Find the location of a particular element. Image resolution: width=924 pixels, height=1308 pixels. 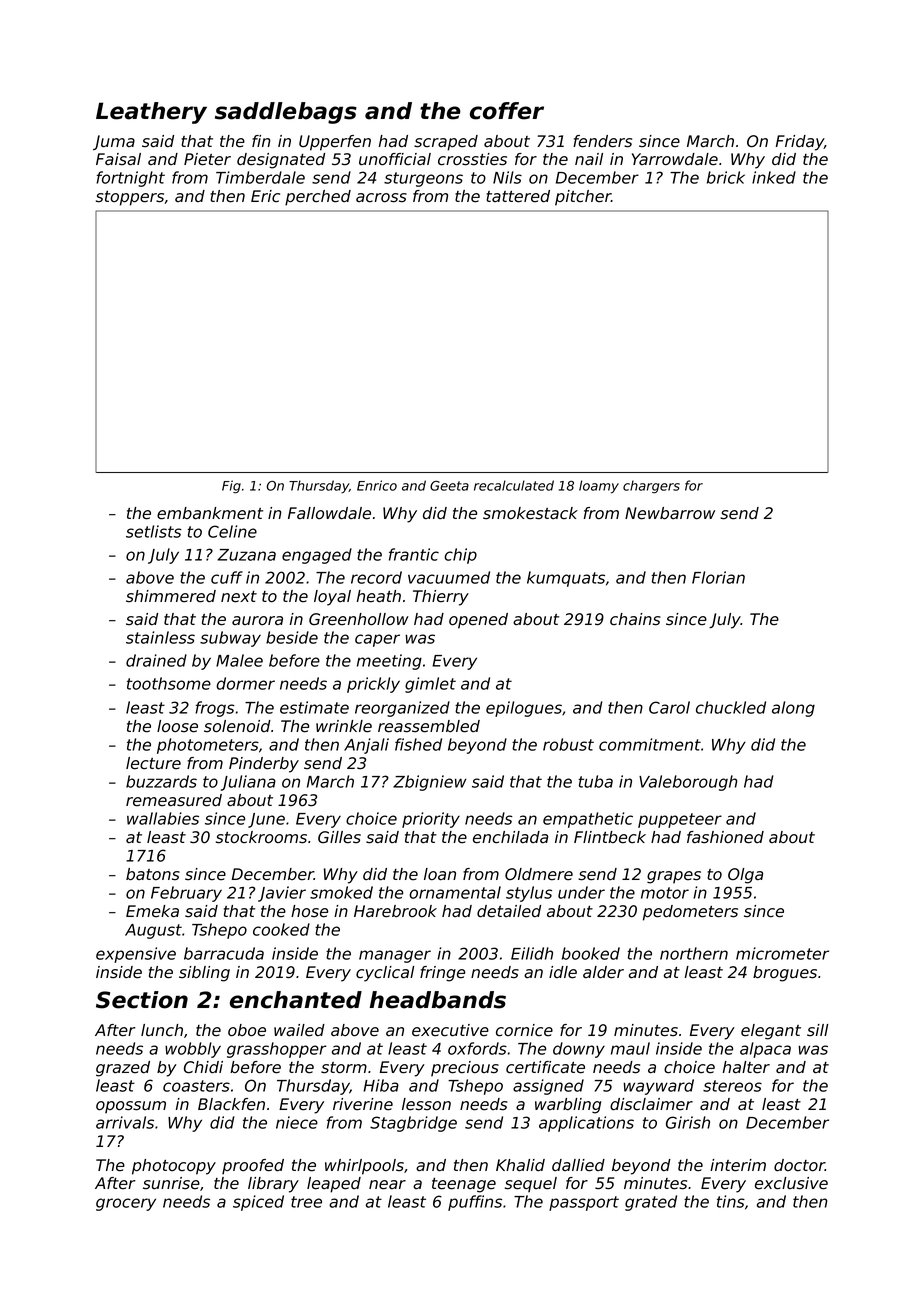

coffer is located at coordinates (507, 111).
